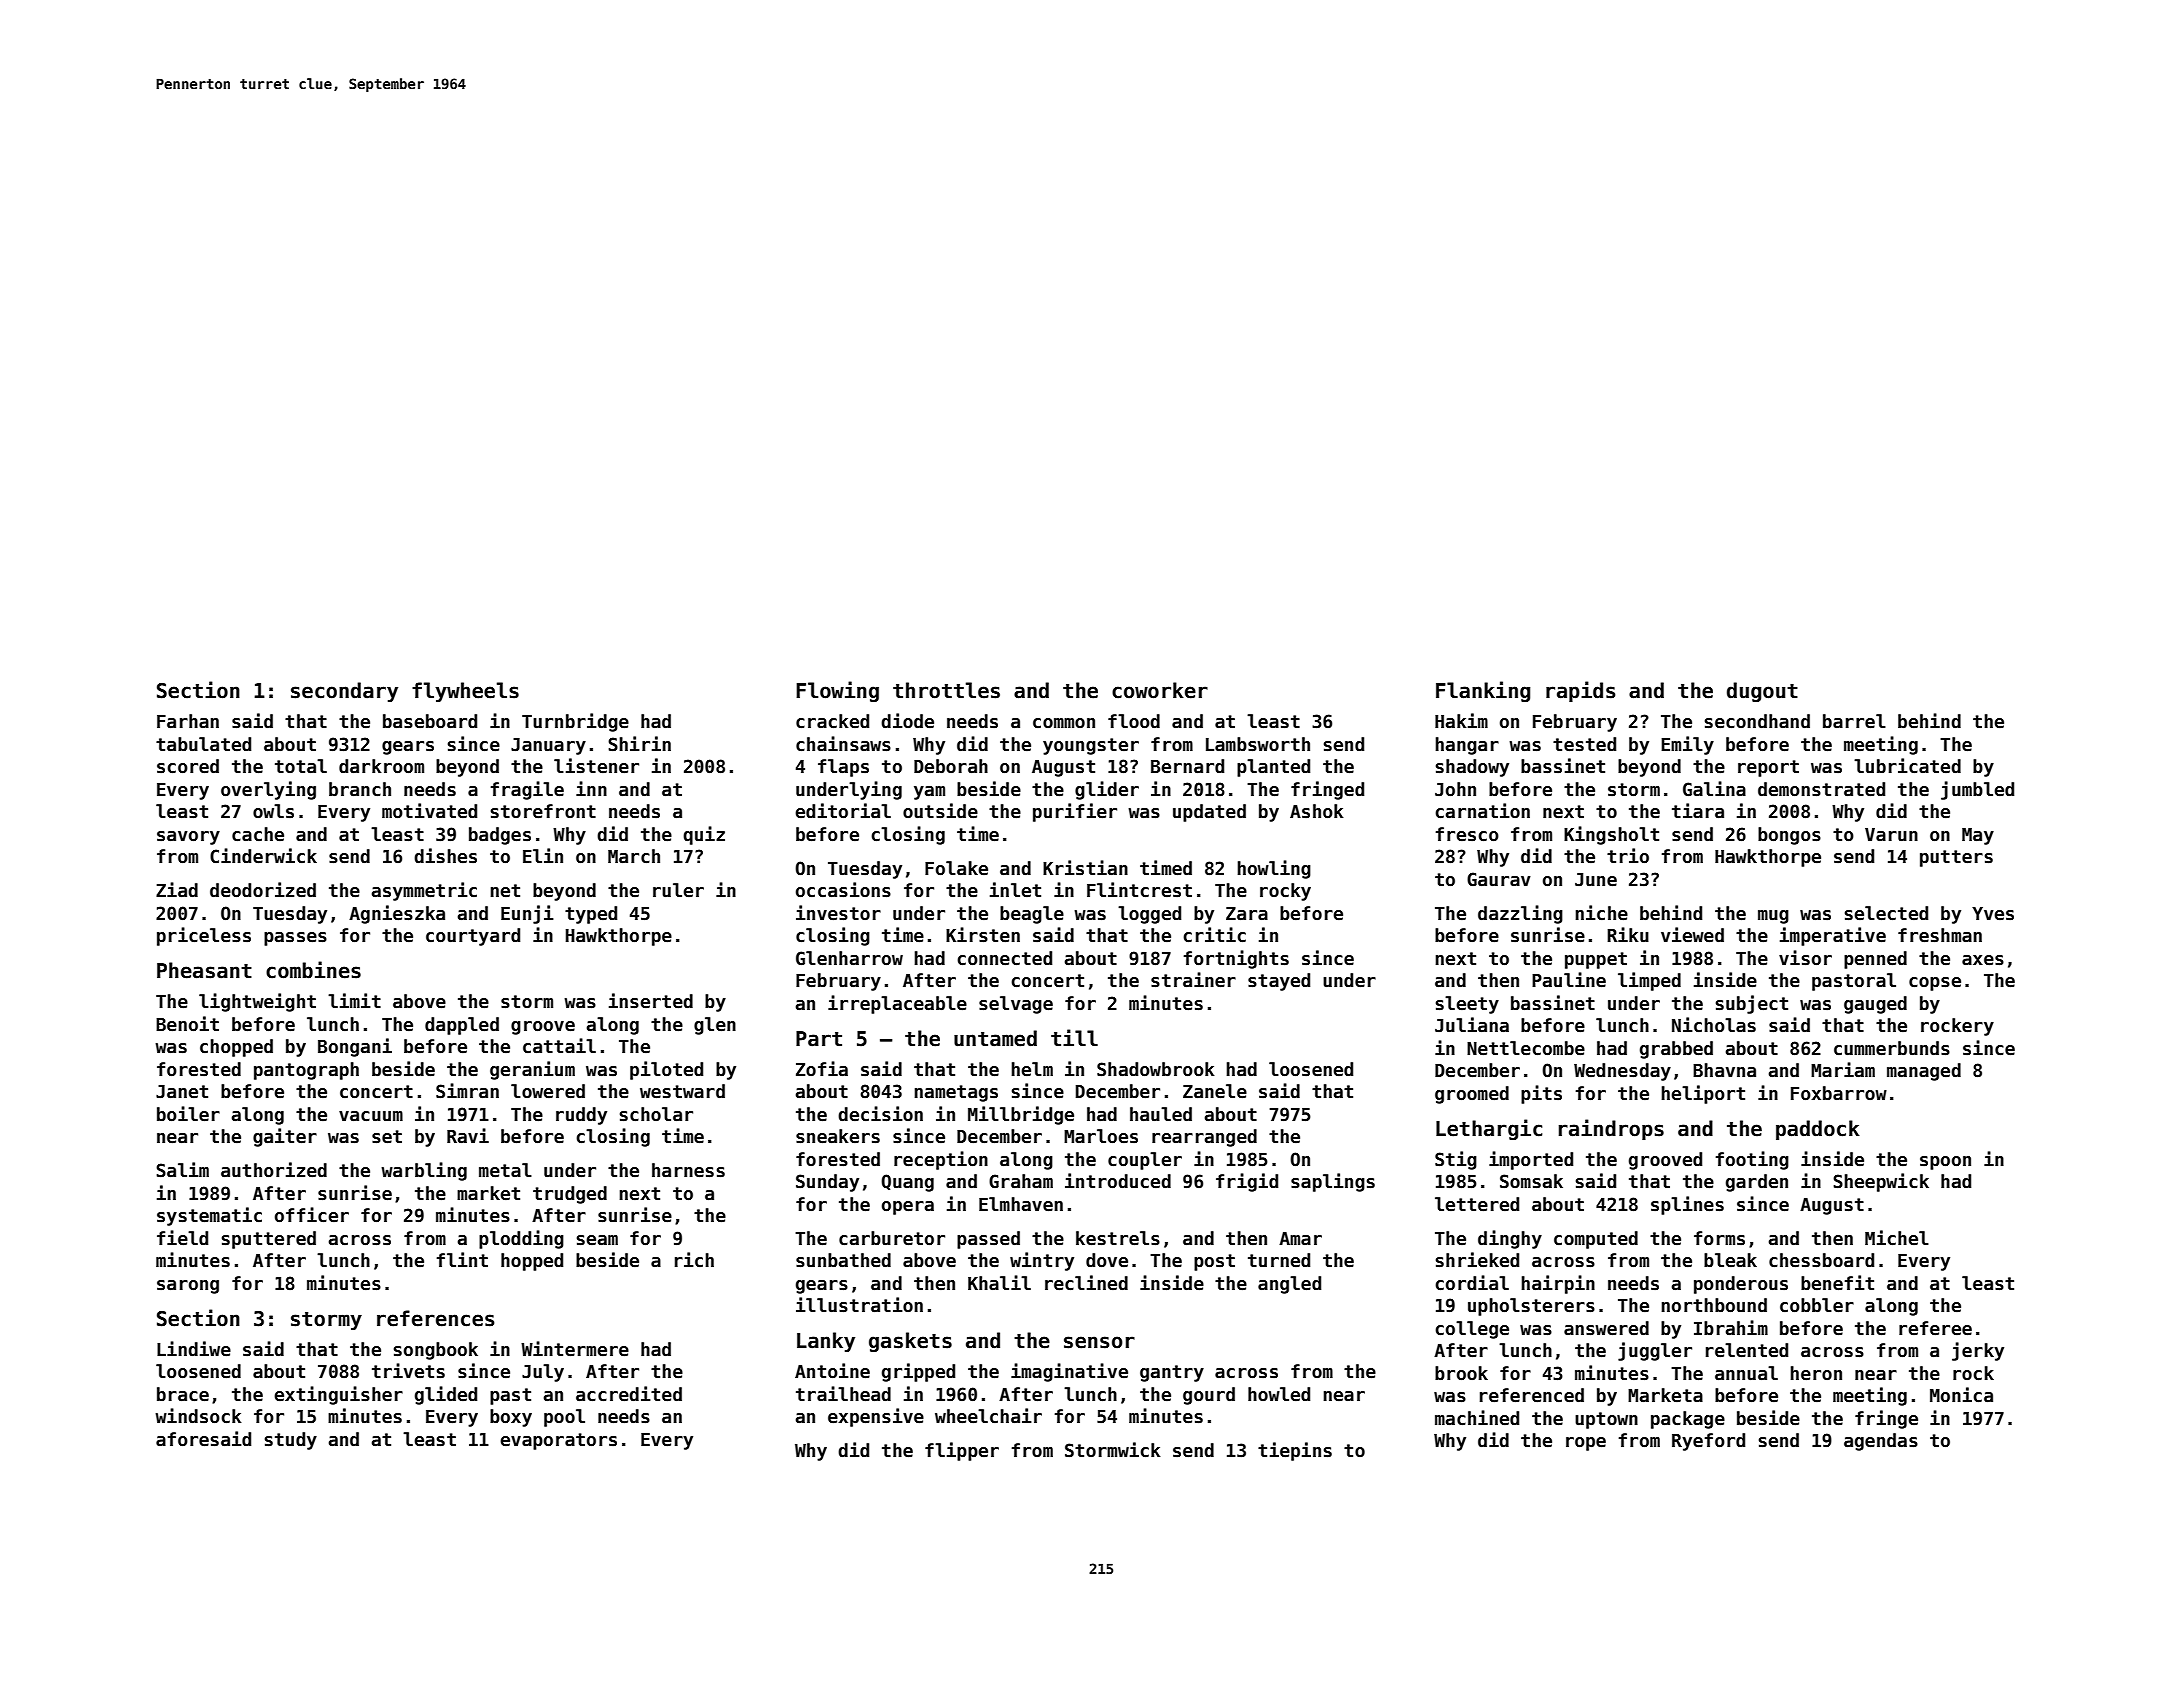  I want to click on secondary, so click(344, 692).
